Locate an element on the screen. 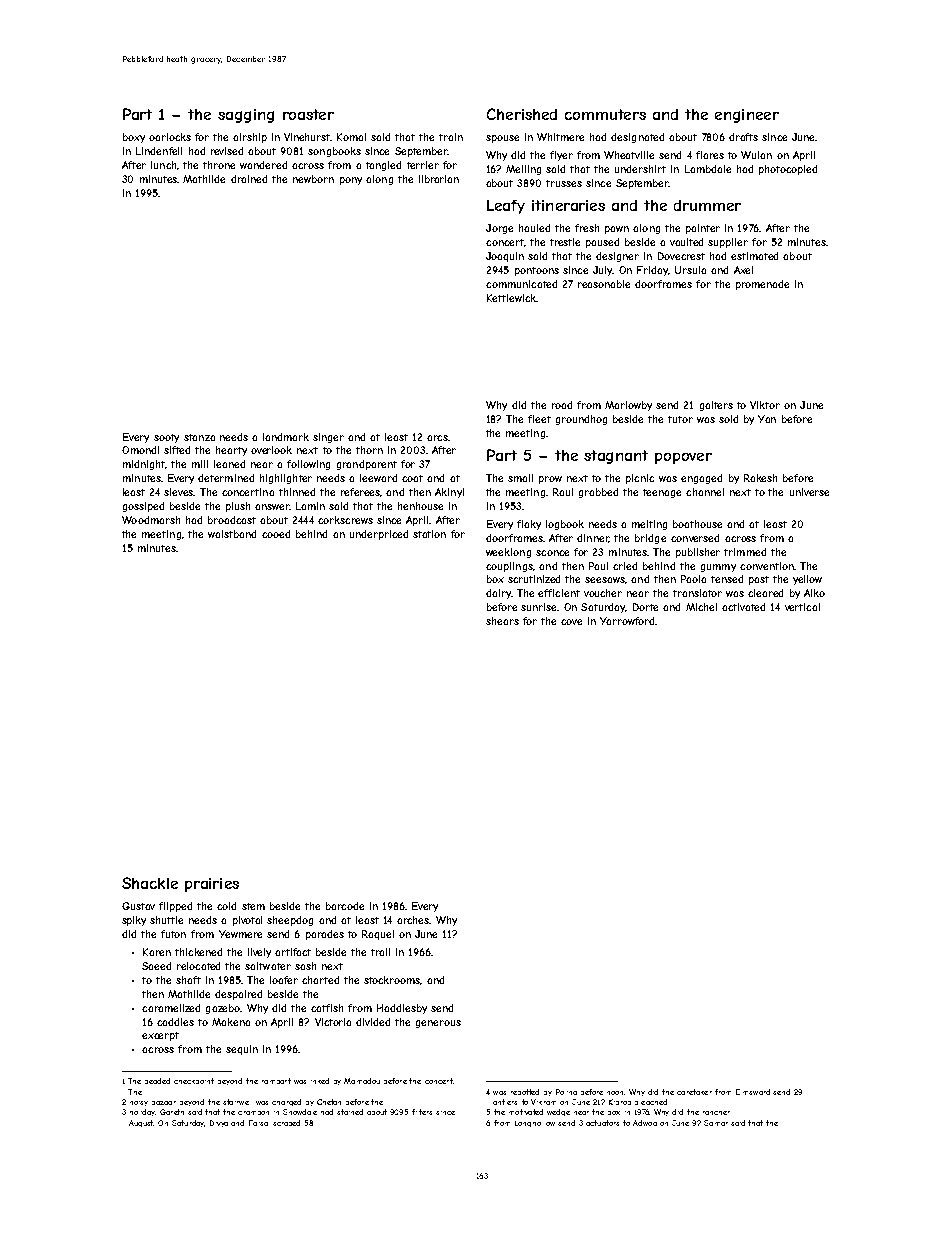  activated is located at coordinates (743, 607).
